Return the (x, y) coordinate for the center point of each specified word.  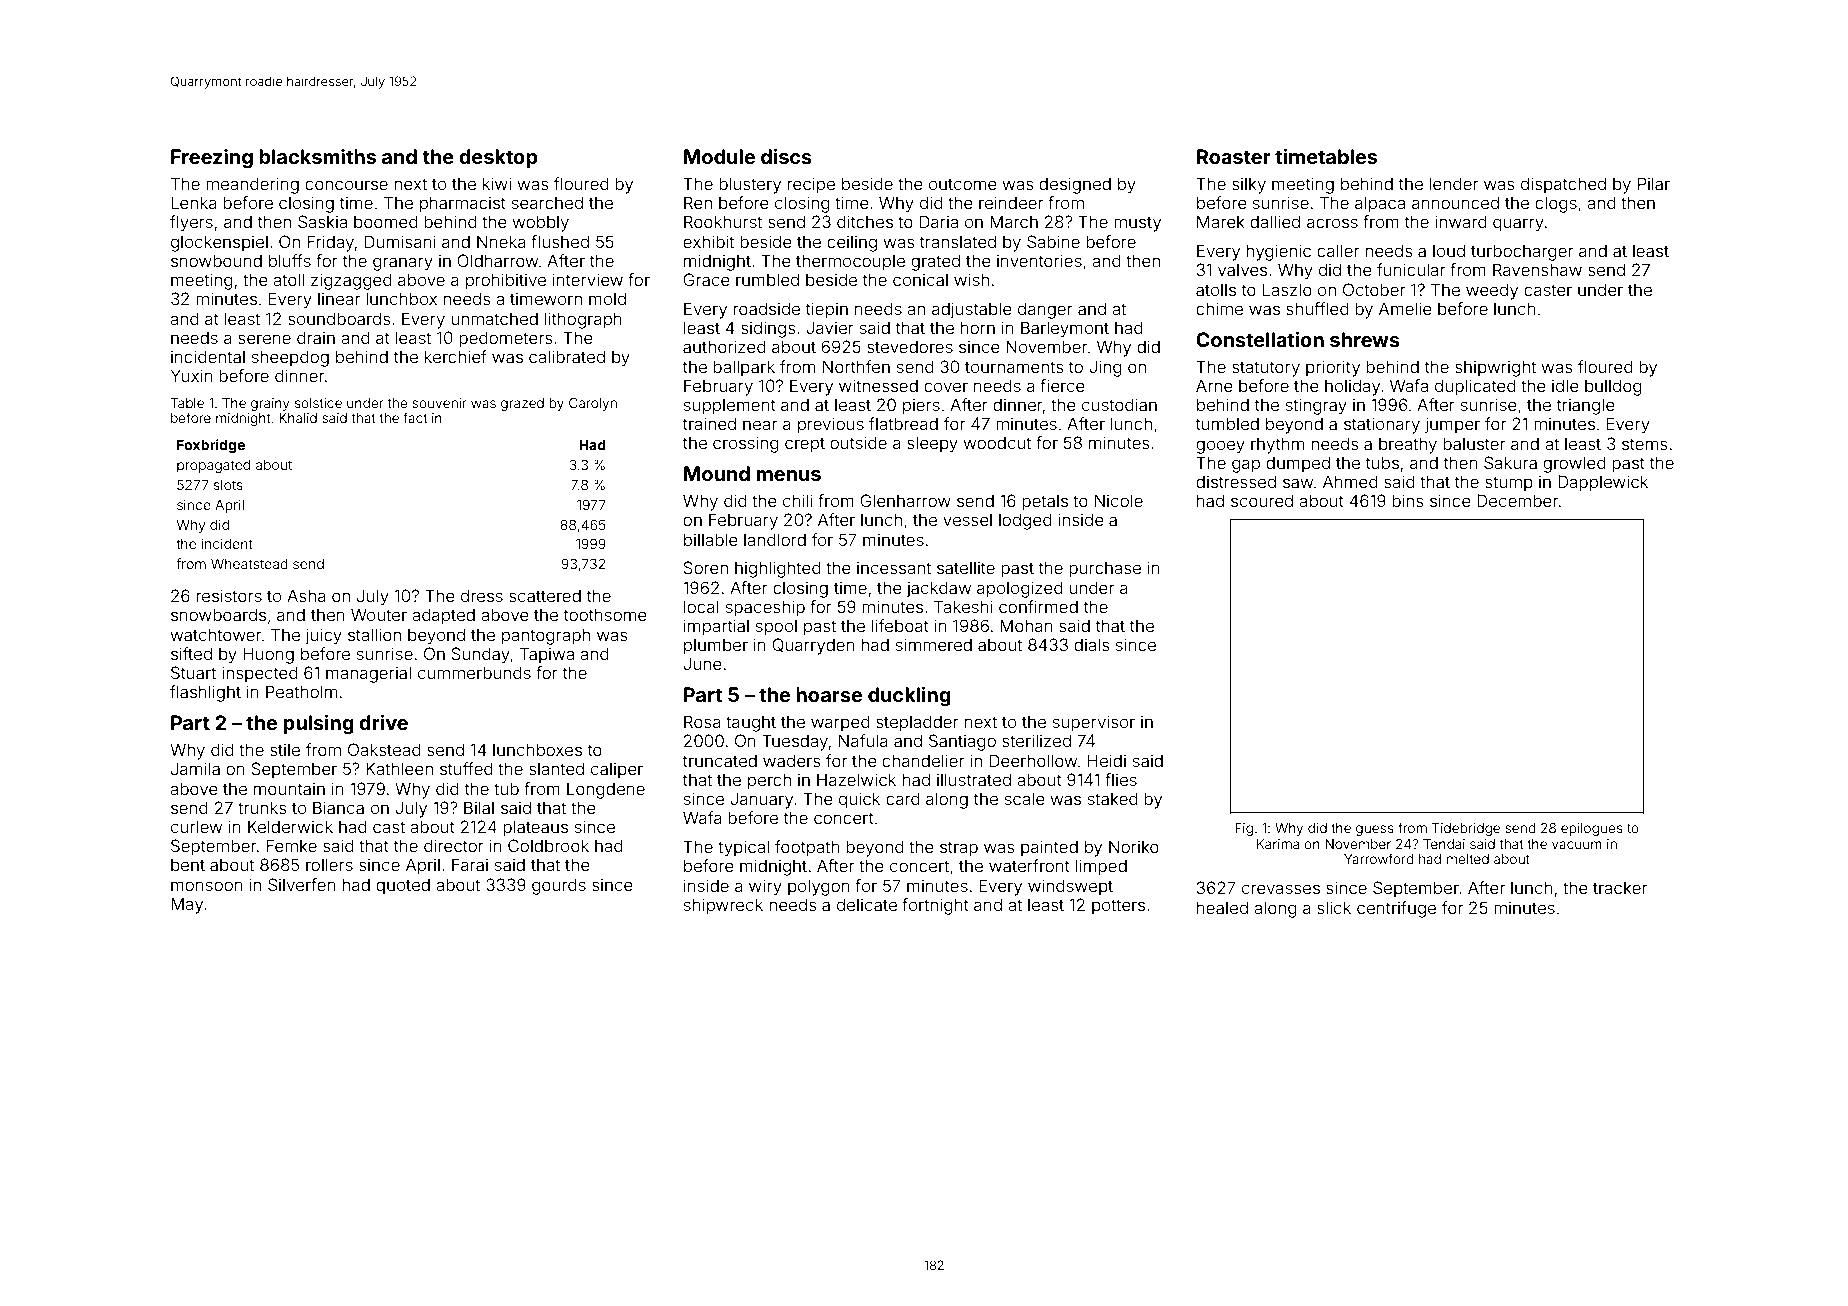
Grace (706, 279)
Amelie (1405, 308)
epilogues (1592, 829)
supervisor (1094, 723)
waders (792, 760)
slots (228, 485)
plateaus (535, 828)
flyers (191, 223)
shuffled (1317, 308)
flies (1121, 779)
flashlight (205, 693)
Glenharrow (905, 500)
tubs (1382, 462)
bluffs (290, 260)
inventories (1039, 260)
